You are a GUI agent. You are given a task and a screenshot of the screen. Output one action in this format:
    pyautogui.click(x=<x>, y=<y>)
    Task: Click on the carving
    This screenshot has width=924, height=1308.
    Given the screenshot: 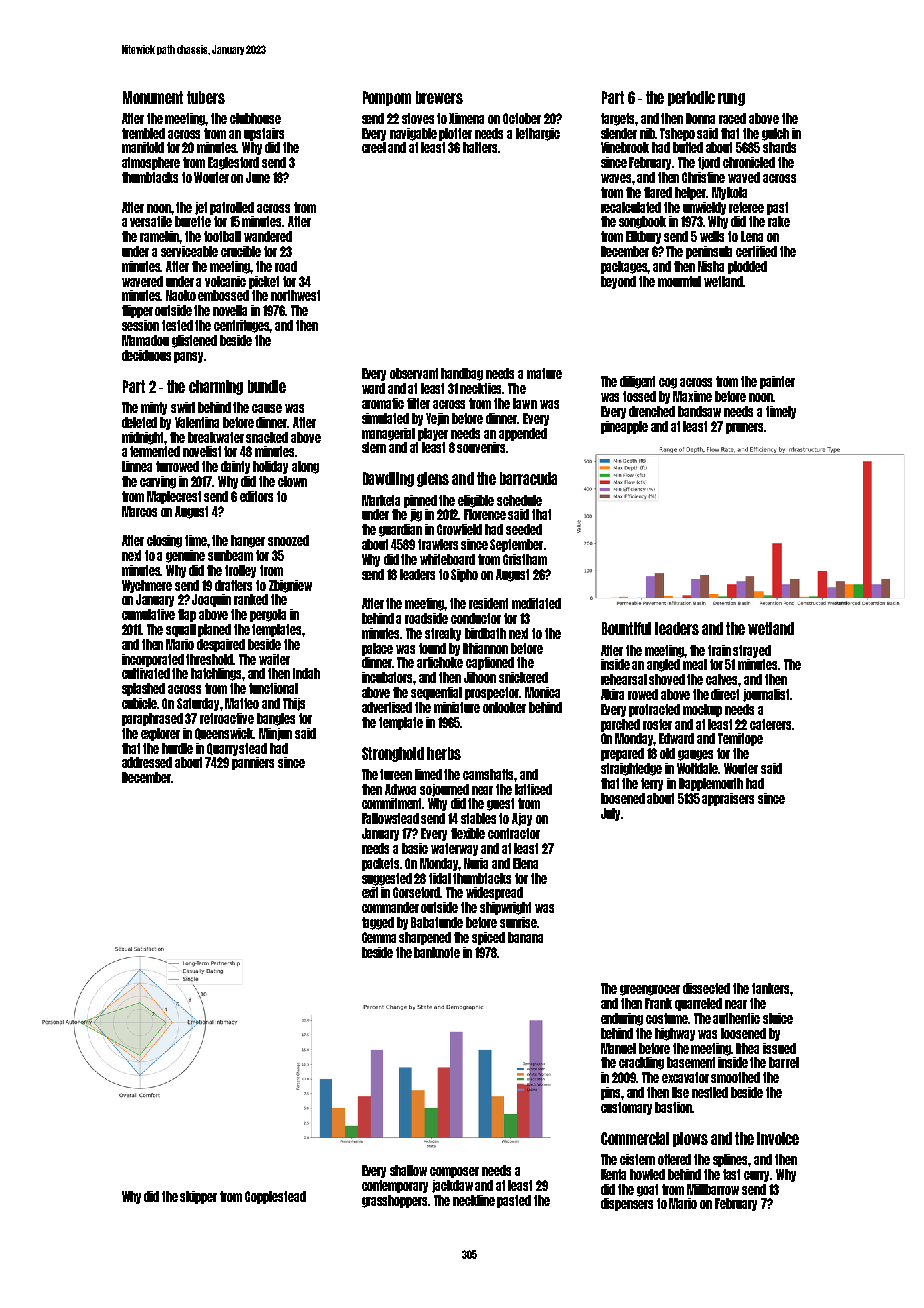 What is the action you would take?
    pyautogui.click(x=158, y=482)
